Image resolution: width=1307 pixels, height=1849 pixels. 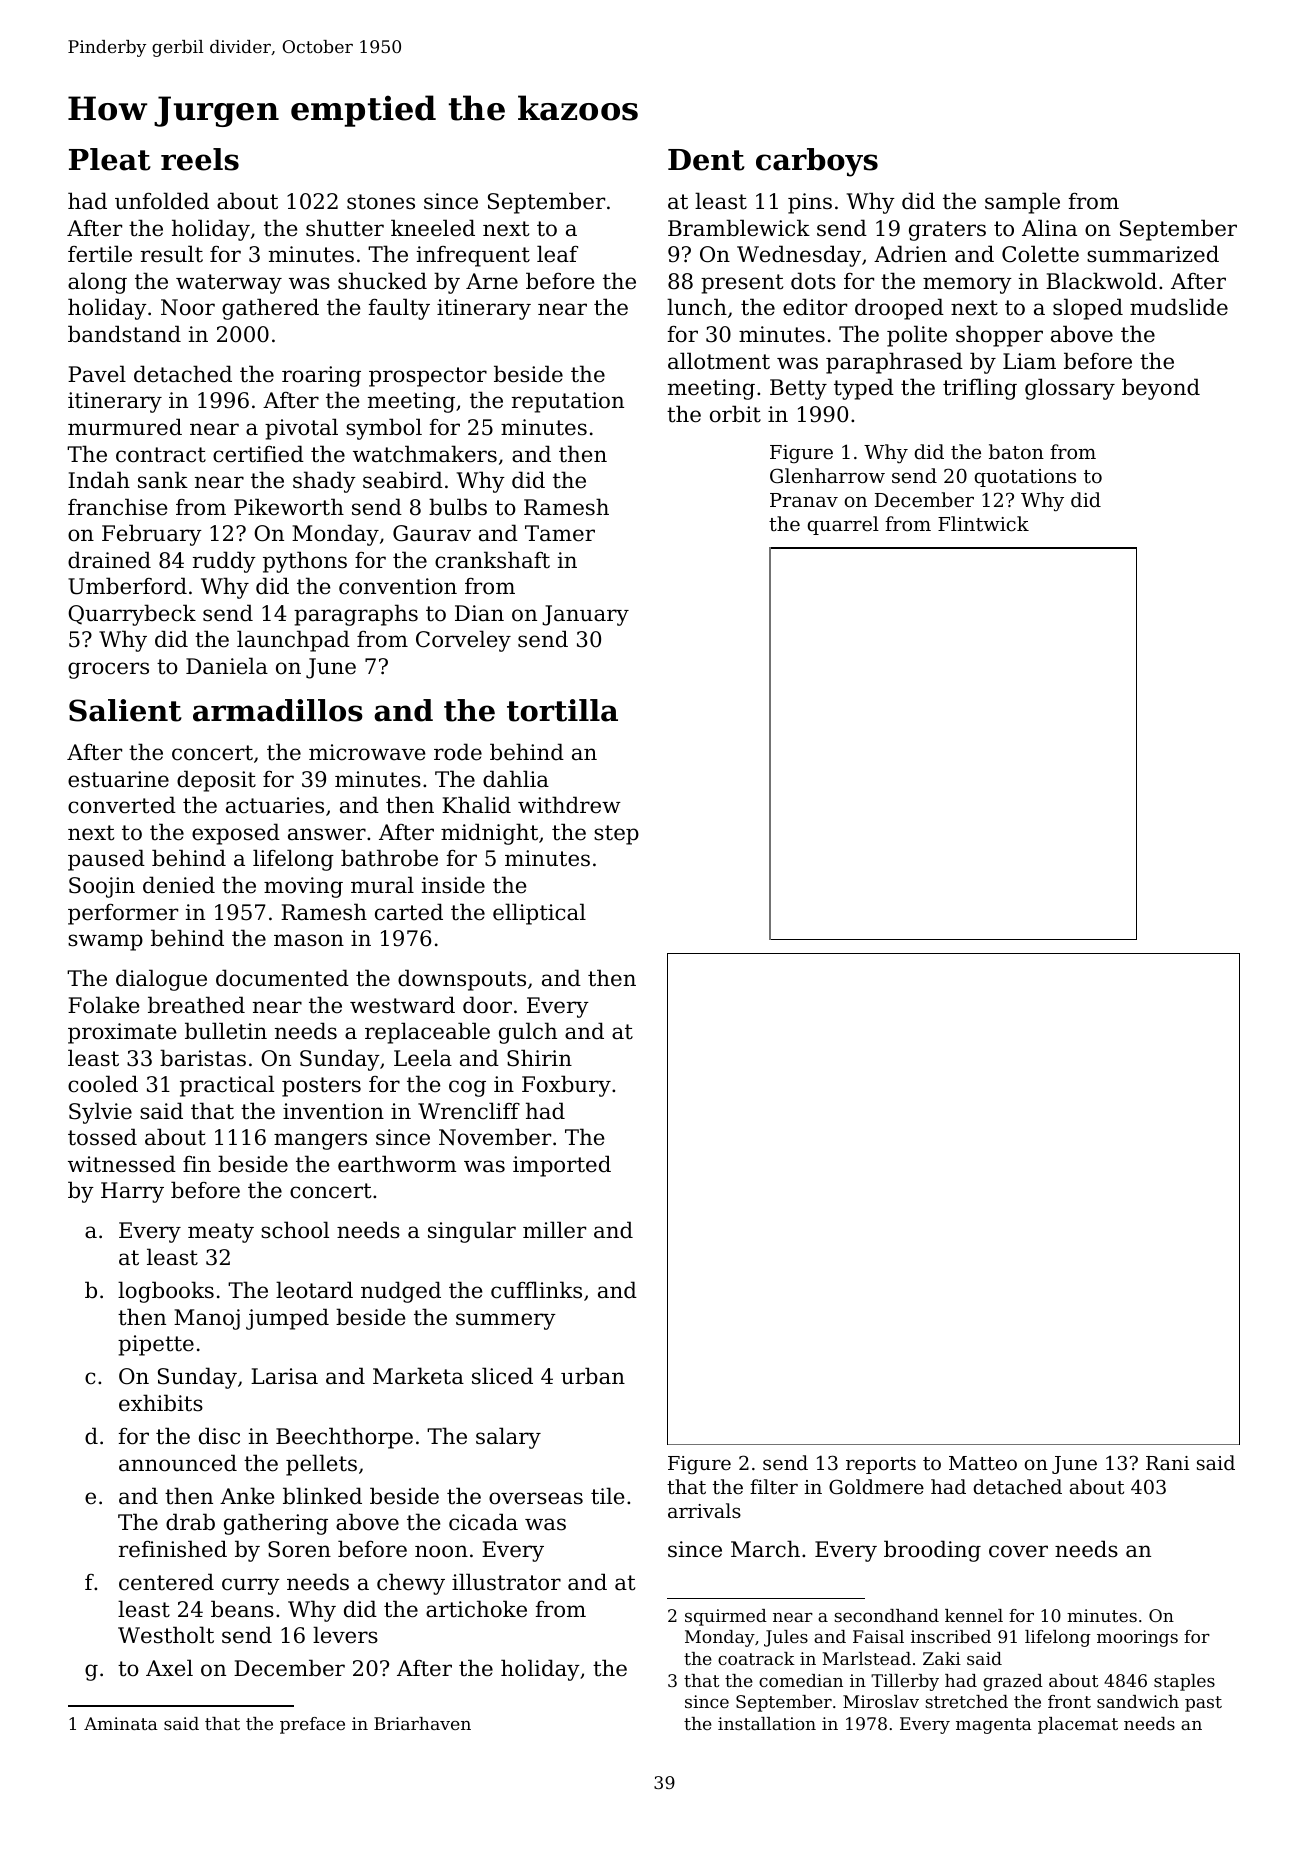 I want to click on unfolded, so click(x=162, y=201).
